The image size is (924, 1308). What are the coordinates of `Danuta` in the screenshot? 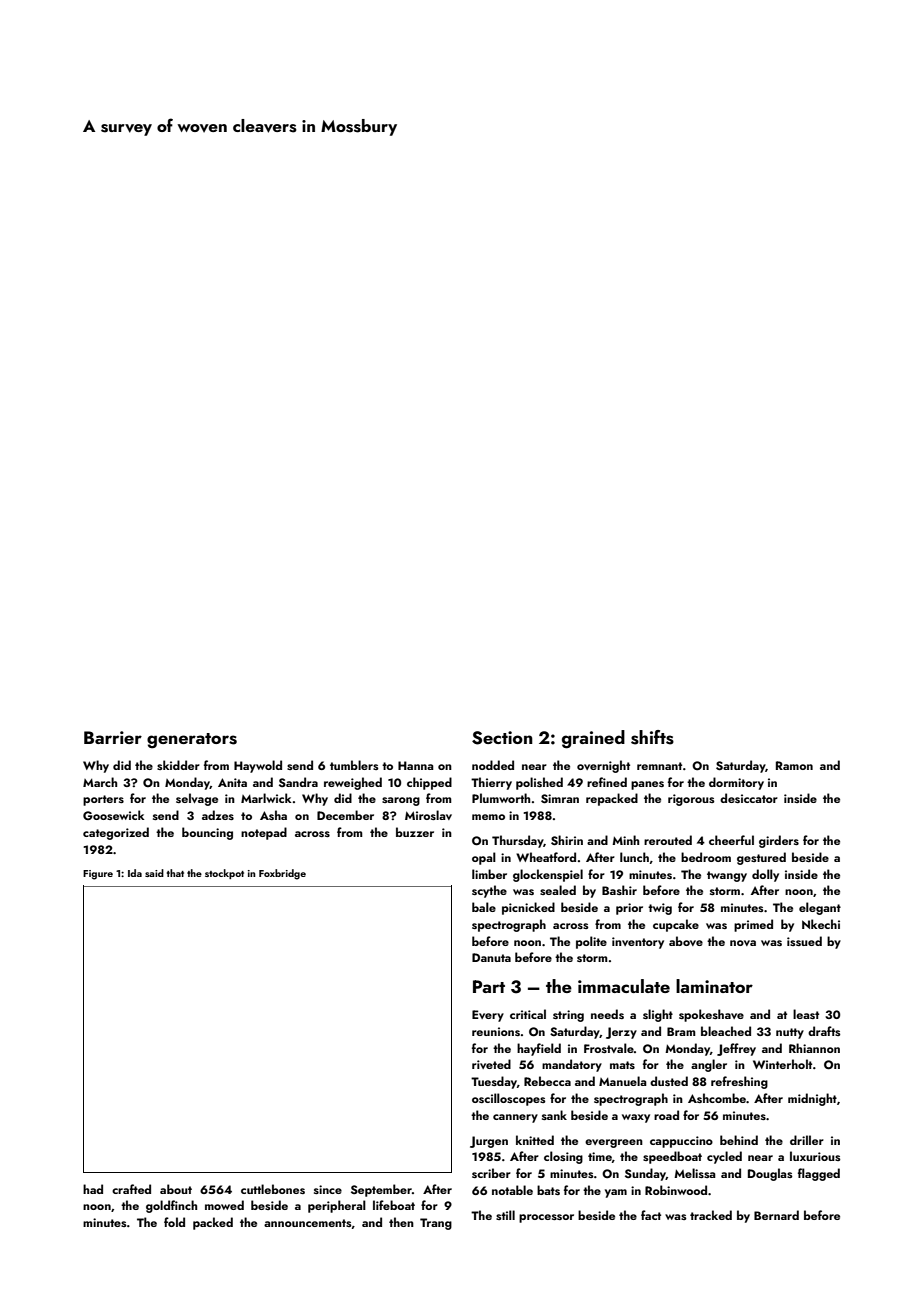 It's located at (491, 957).
